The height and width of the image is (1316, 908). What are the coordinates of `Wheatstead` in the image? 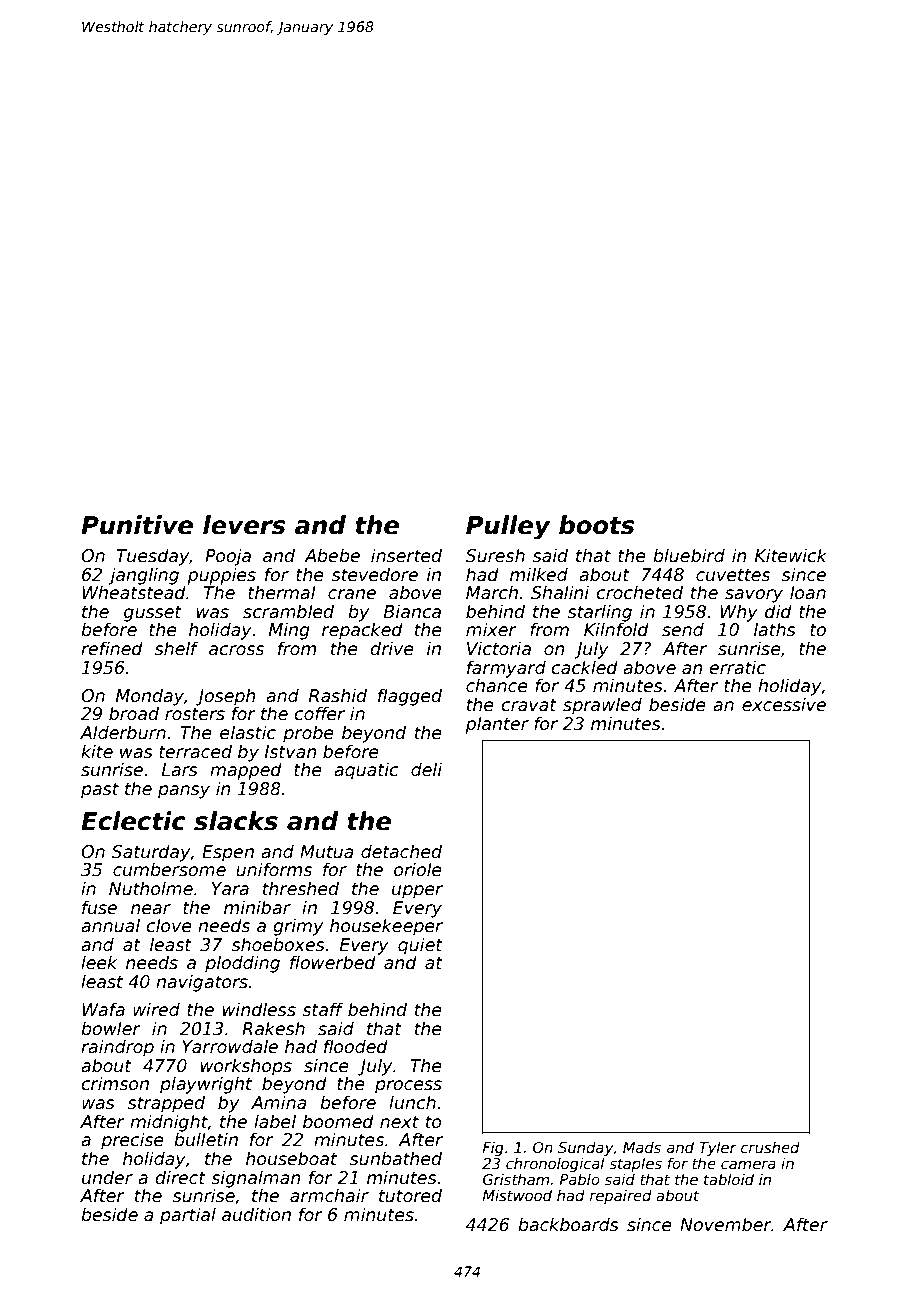 It's located at (134, 592).
